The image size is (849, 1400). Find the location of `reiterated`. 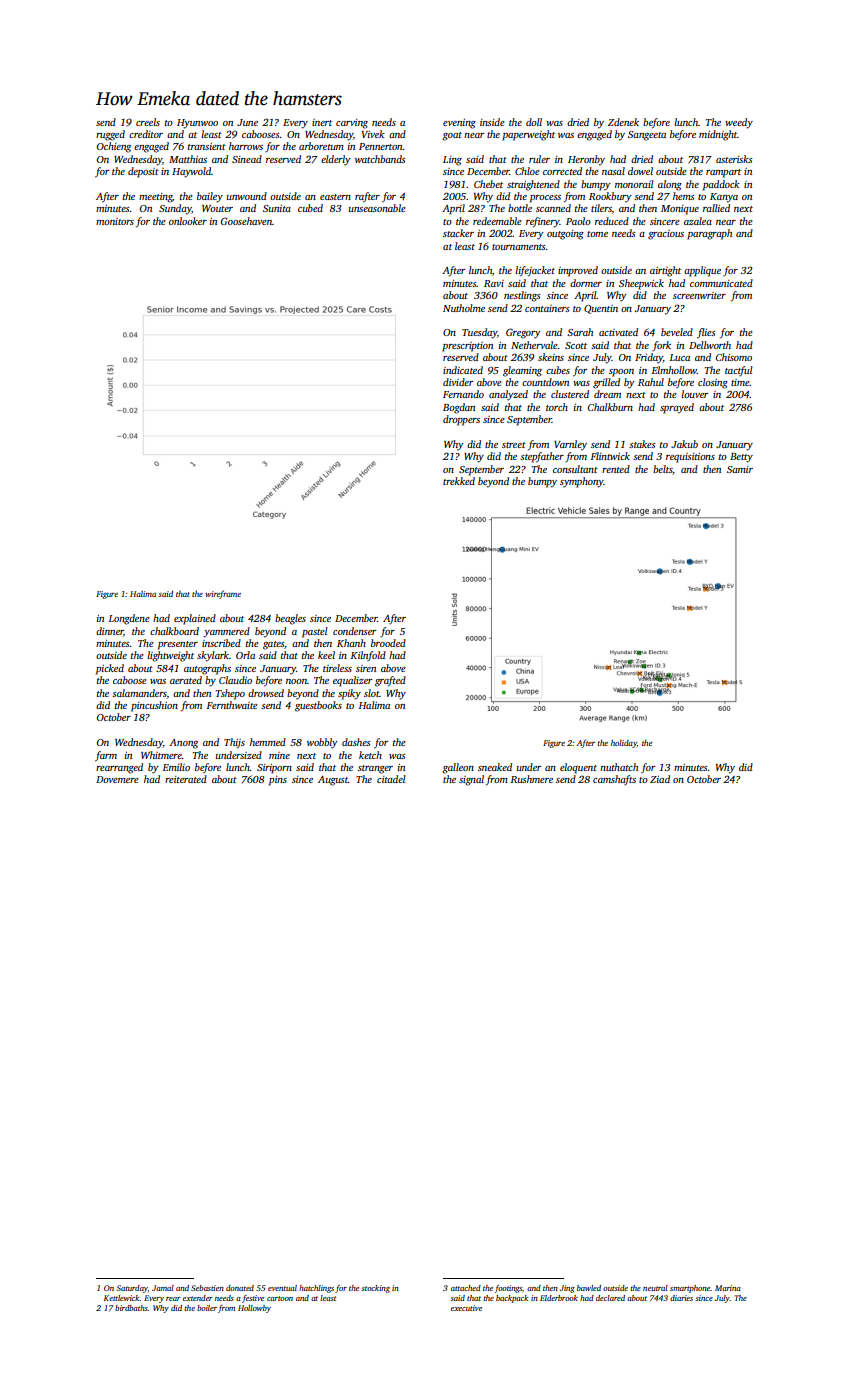

reiterated is located at coordinates (186, 779).
